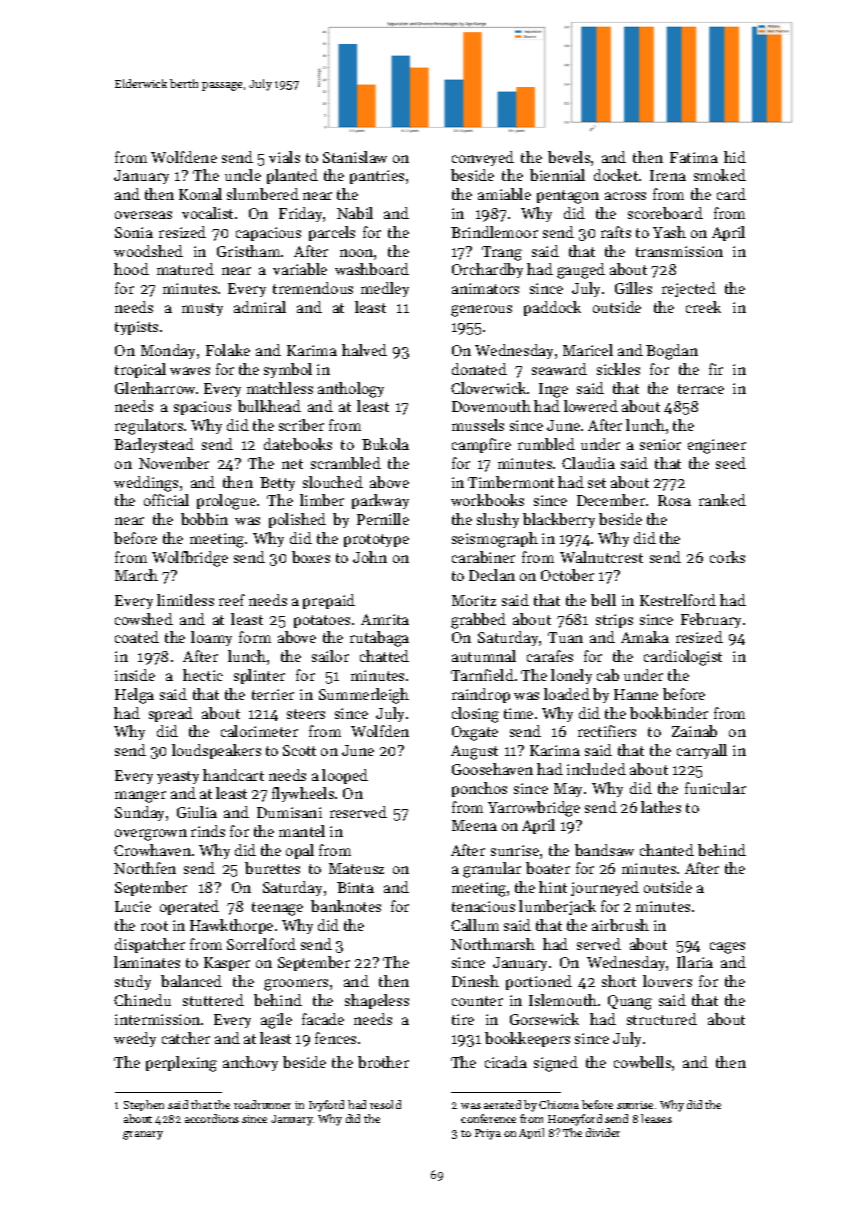 Image resolution: width=861 pixels, height=1222 pixels. I want to click on structured, so click(662, 1019).
